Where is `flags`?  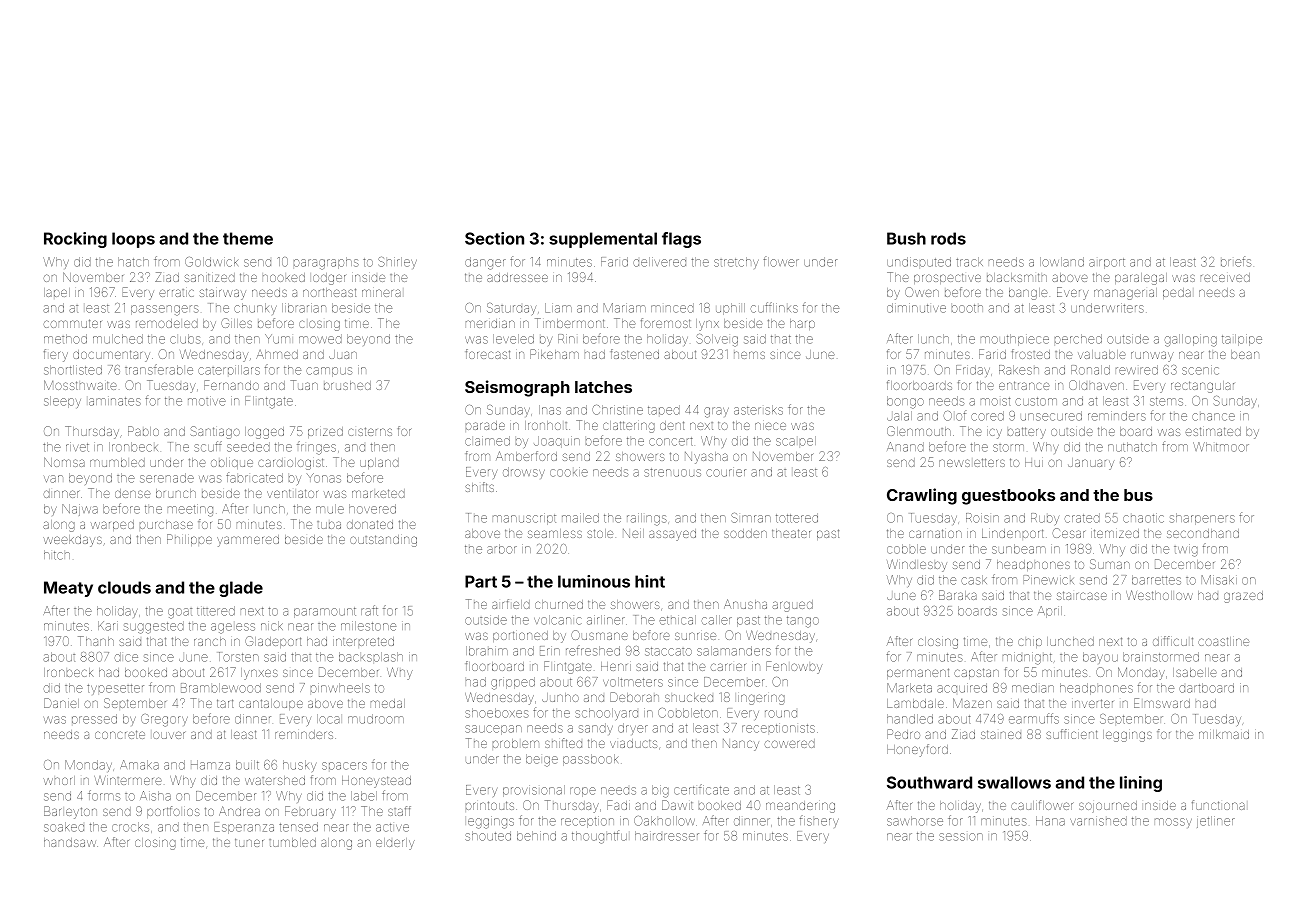
flags is located at coordinates (681, 240).
